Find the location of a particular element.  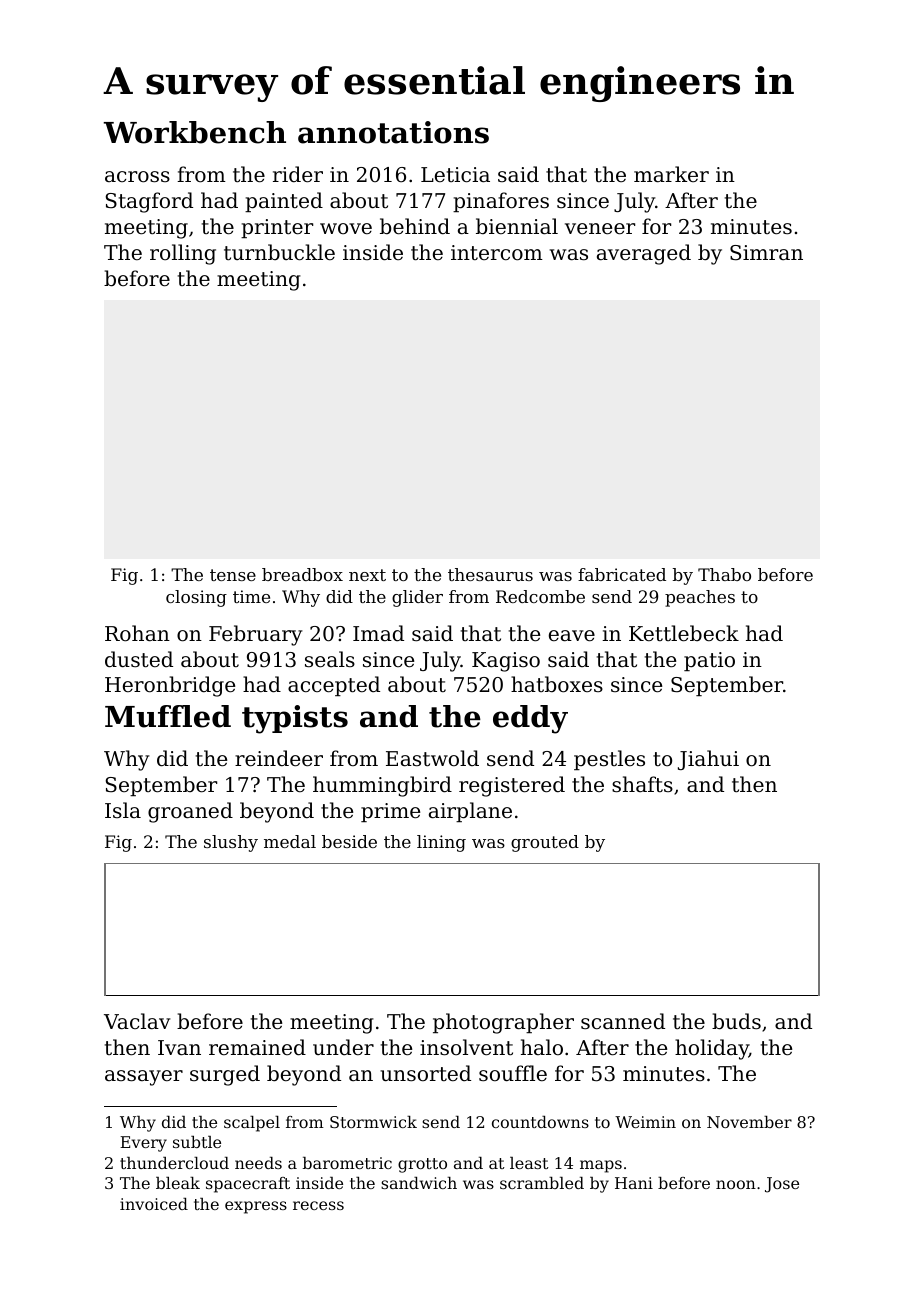

Kettlebeck is located at coordinates (684, 633).
